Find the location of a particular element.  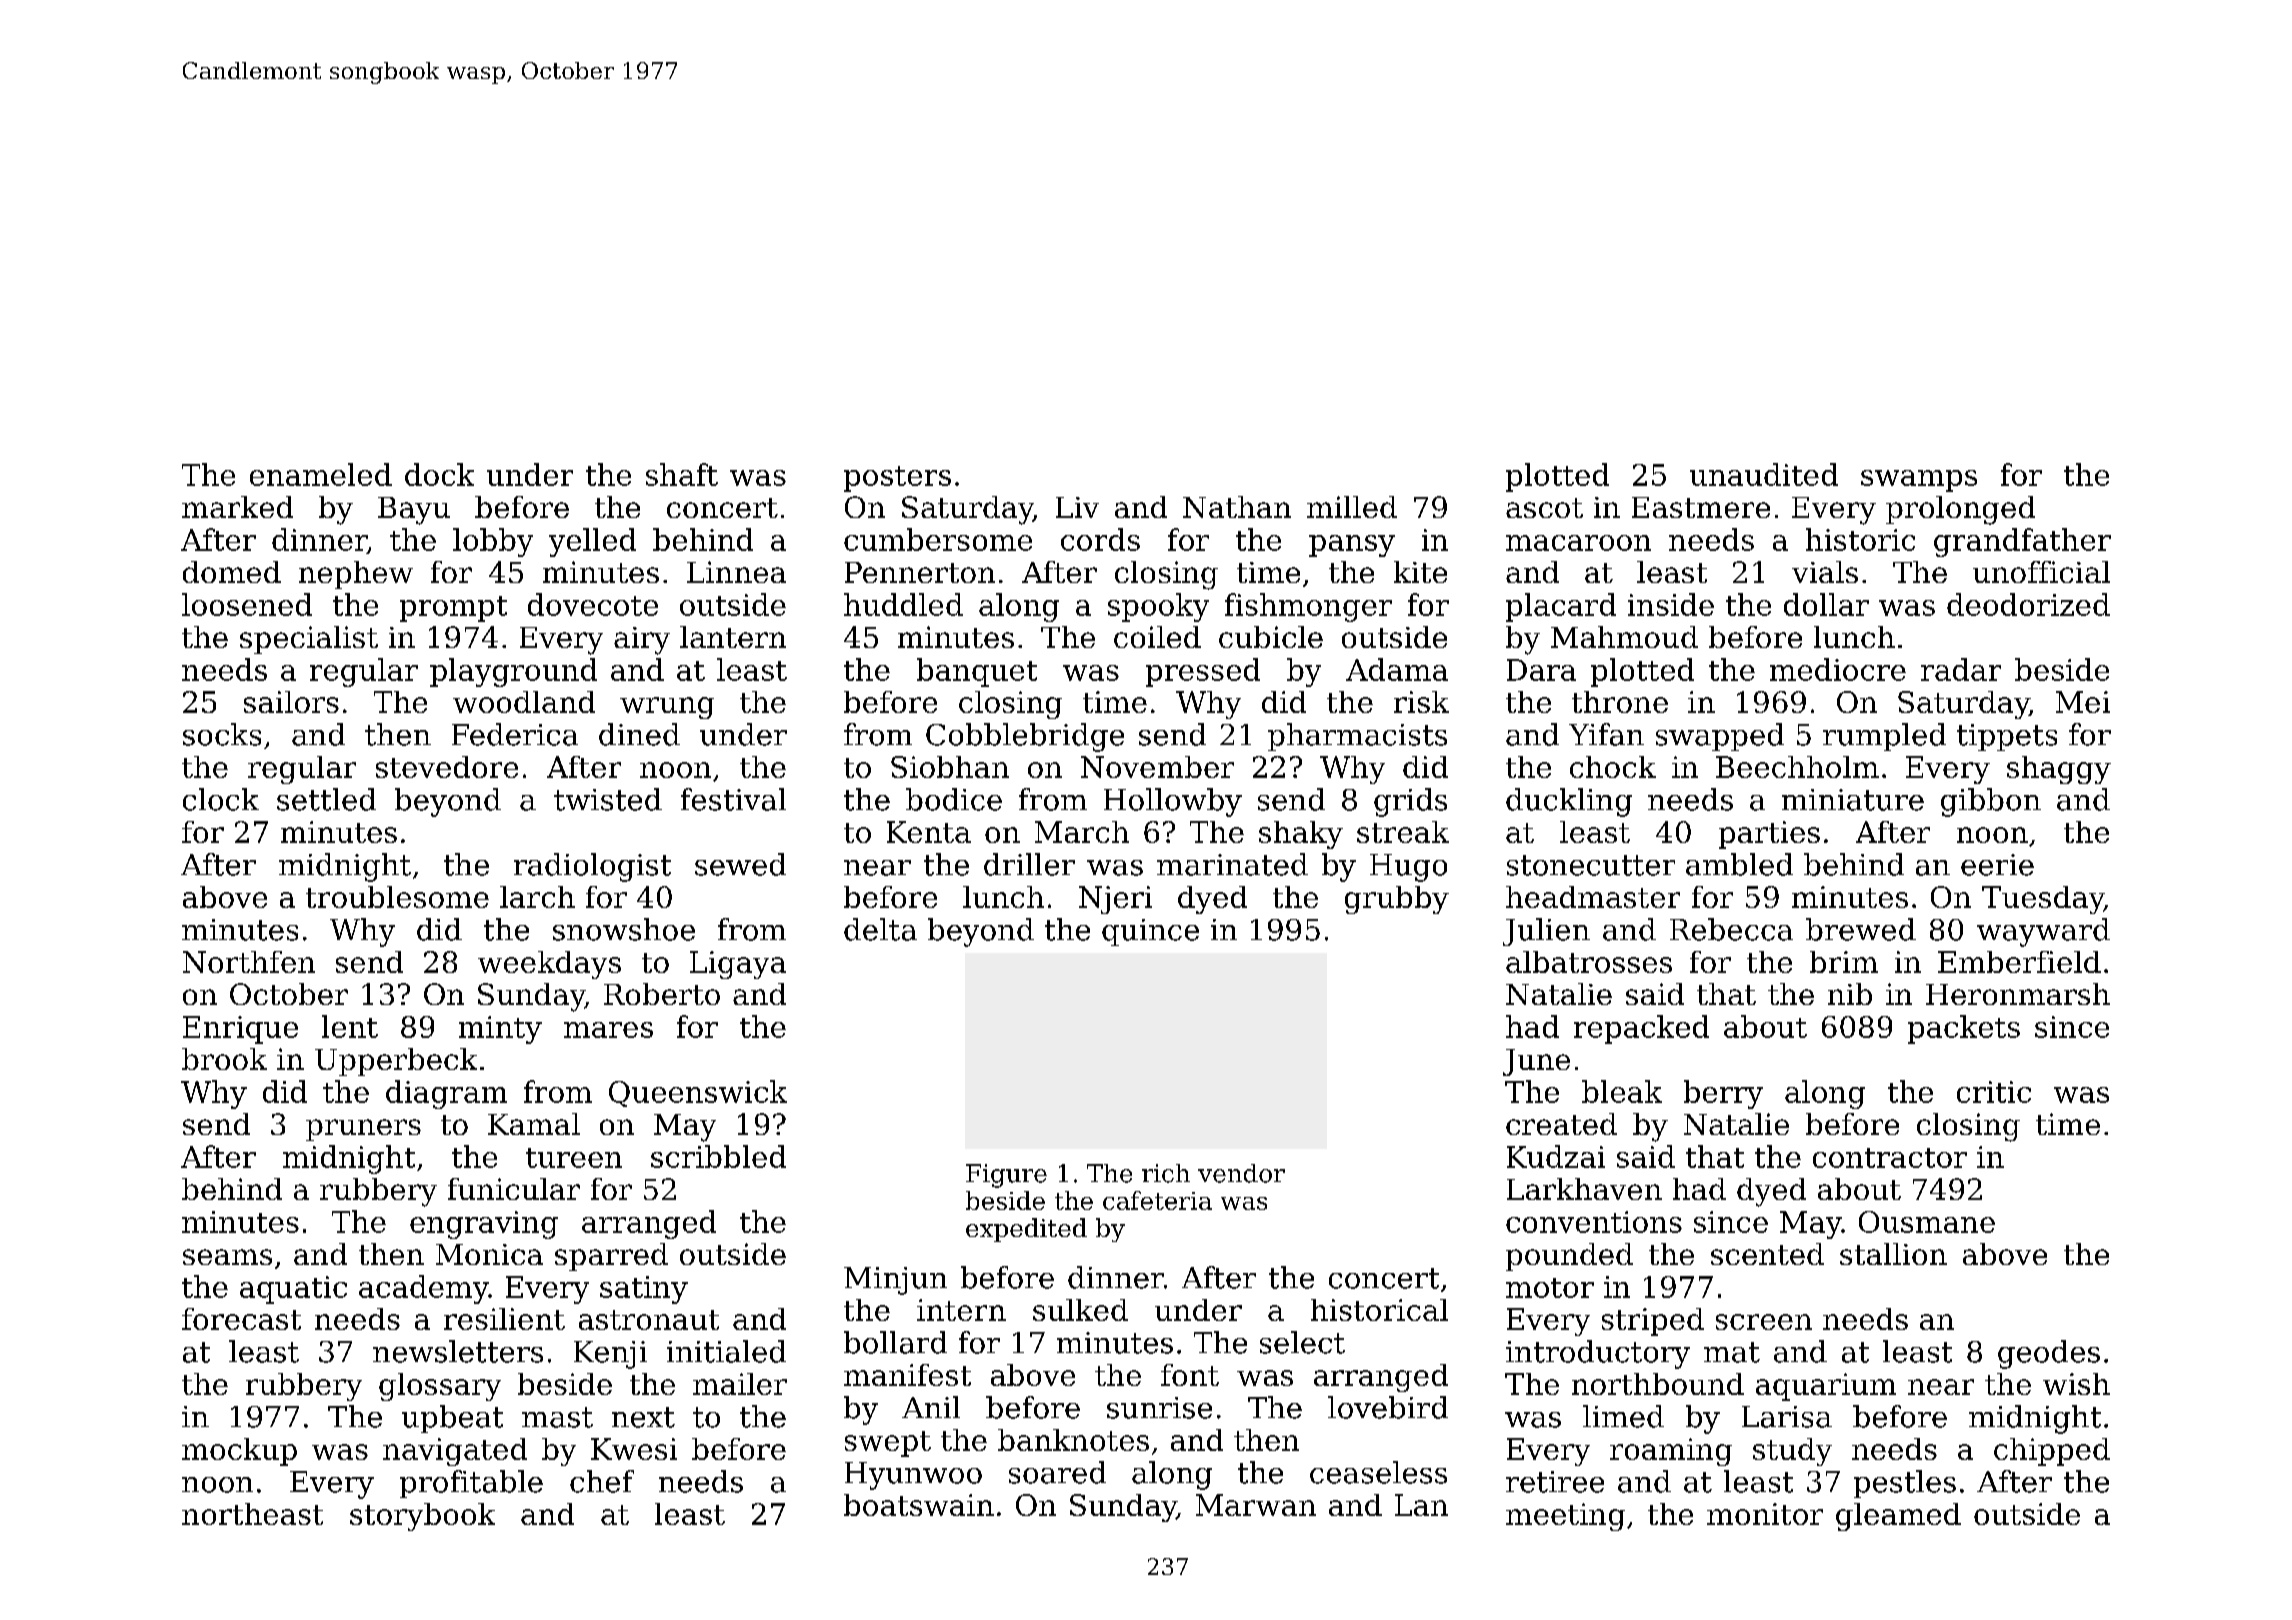

lent is located at coordinates (350, 1026).
